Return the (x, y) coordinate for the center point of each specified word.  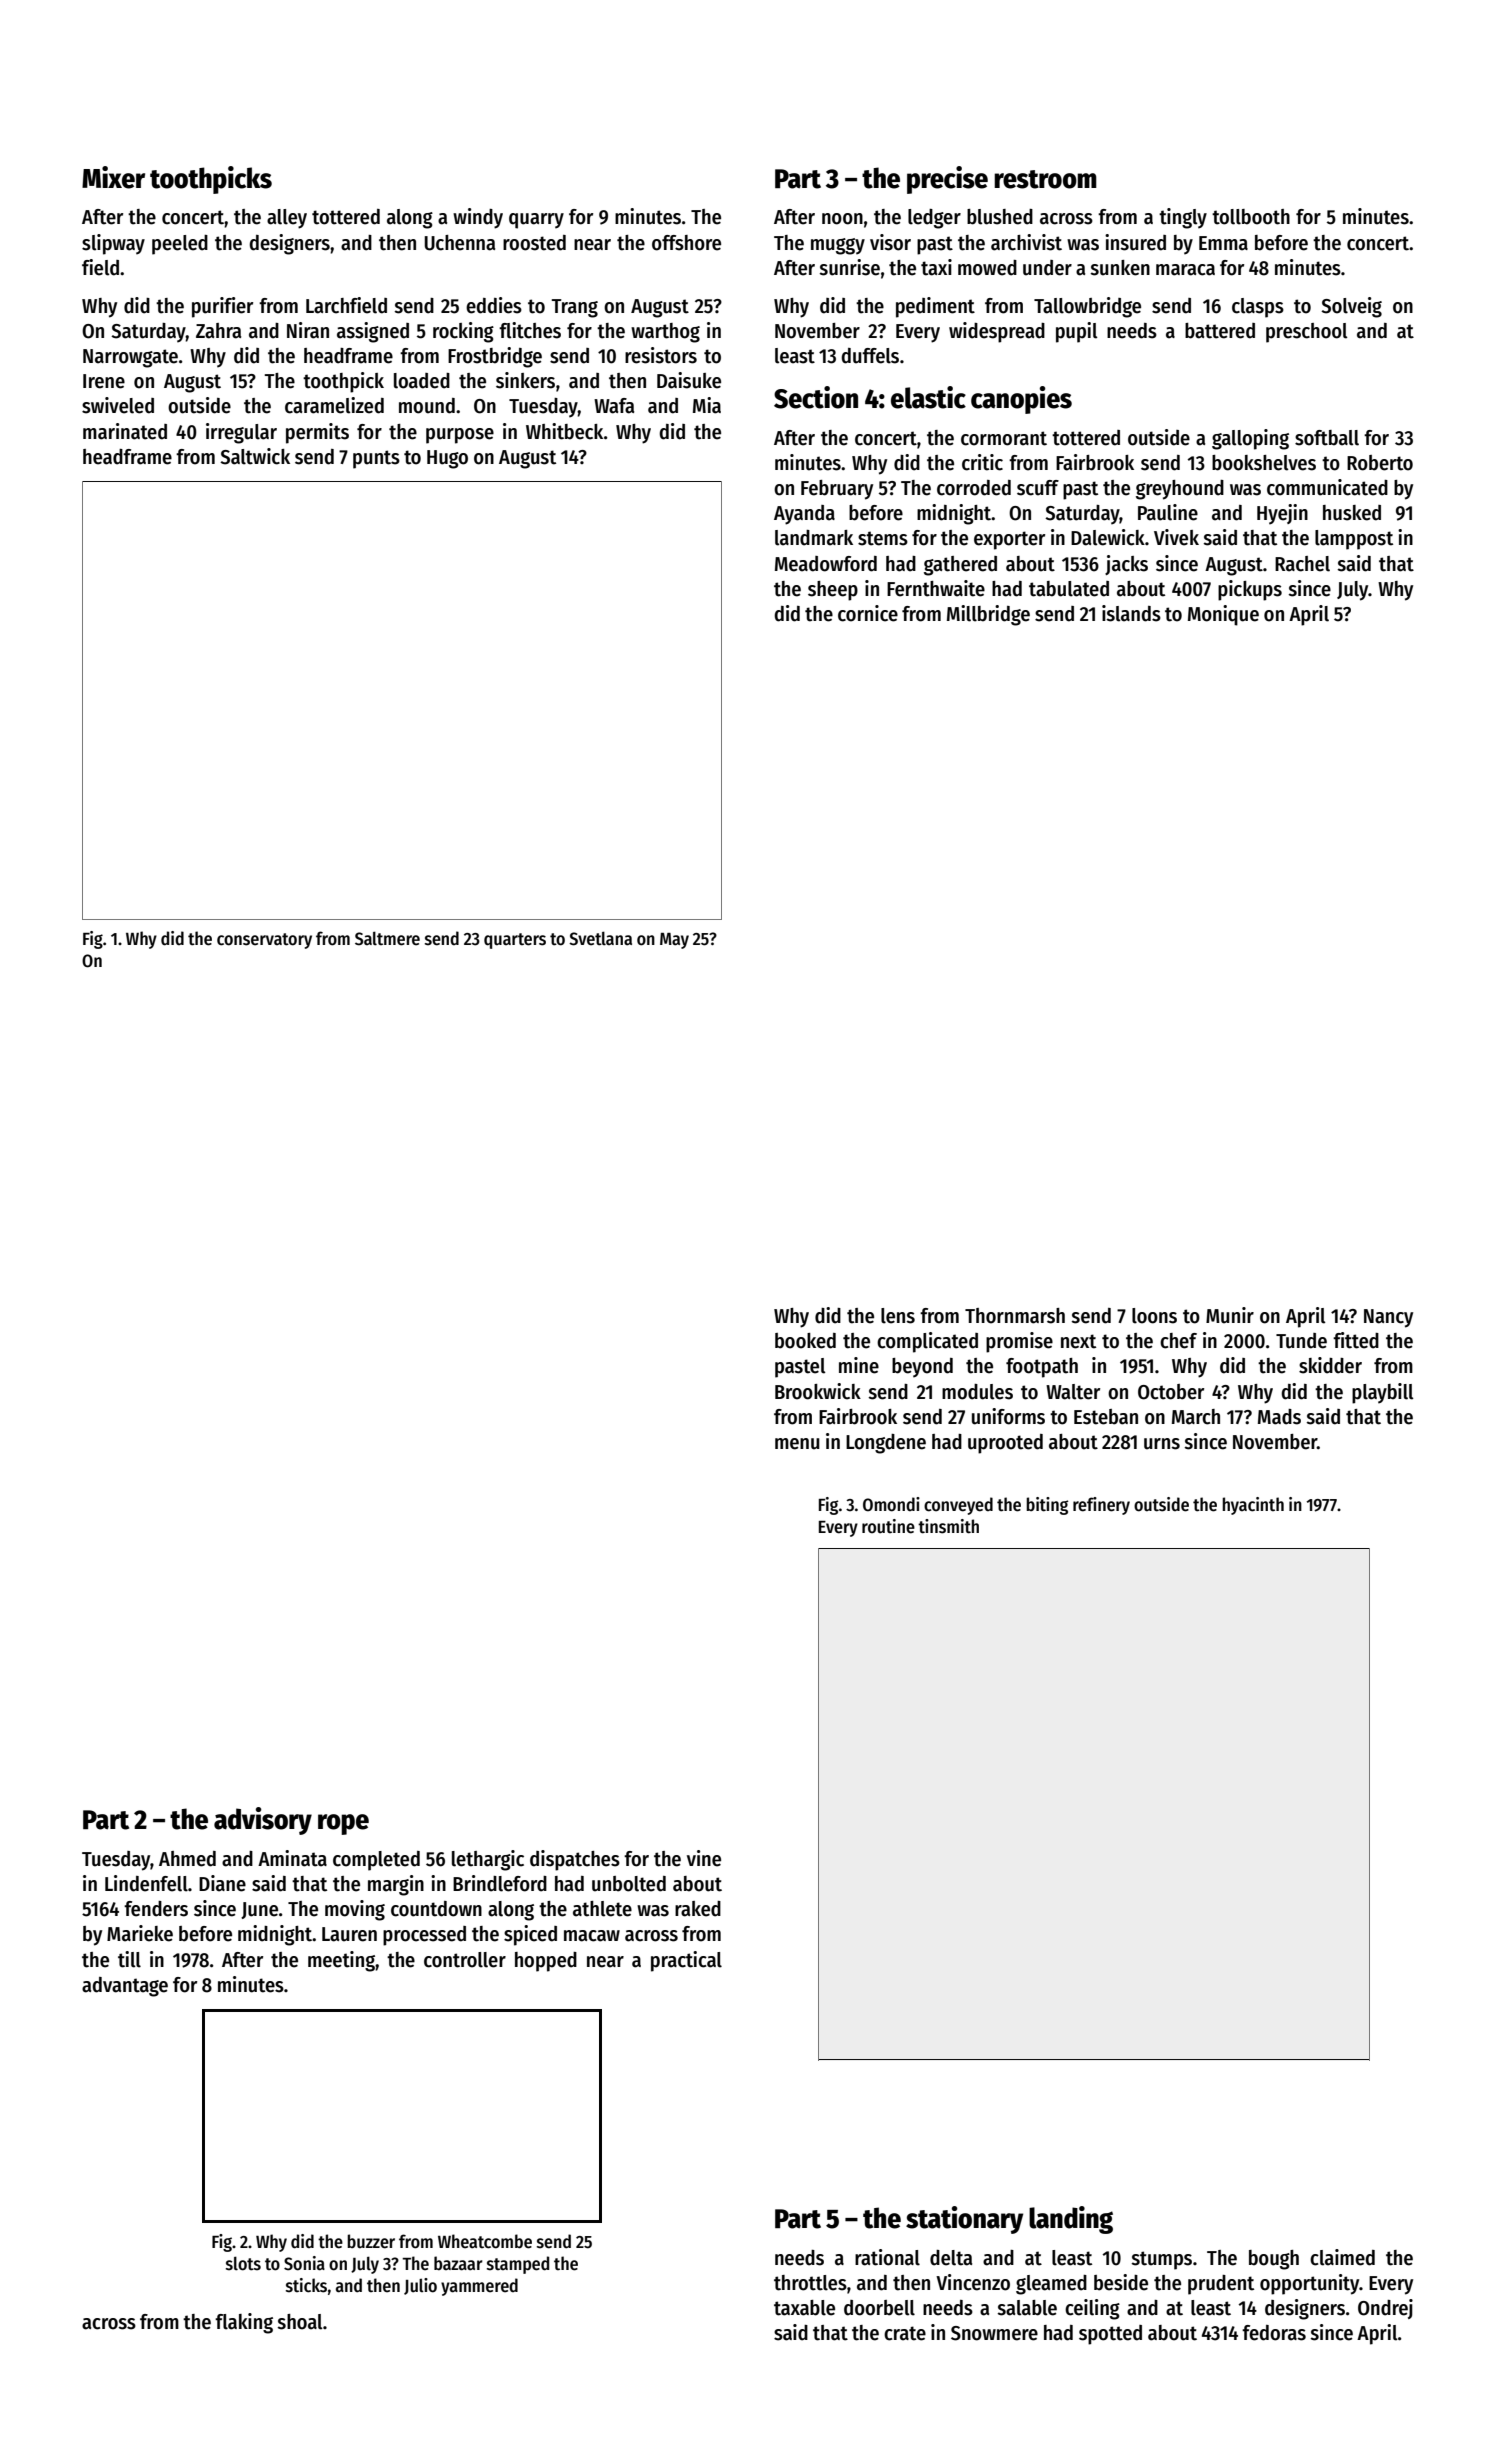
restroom (1045, 179)
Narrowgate (130, 358)
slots (243, 2263)
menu (797, 1444)
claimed (1342, 2257)
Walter (1073, 1392)
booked (805, 1341)
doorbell (879, 2308)
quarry (536, 221)
